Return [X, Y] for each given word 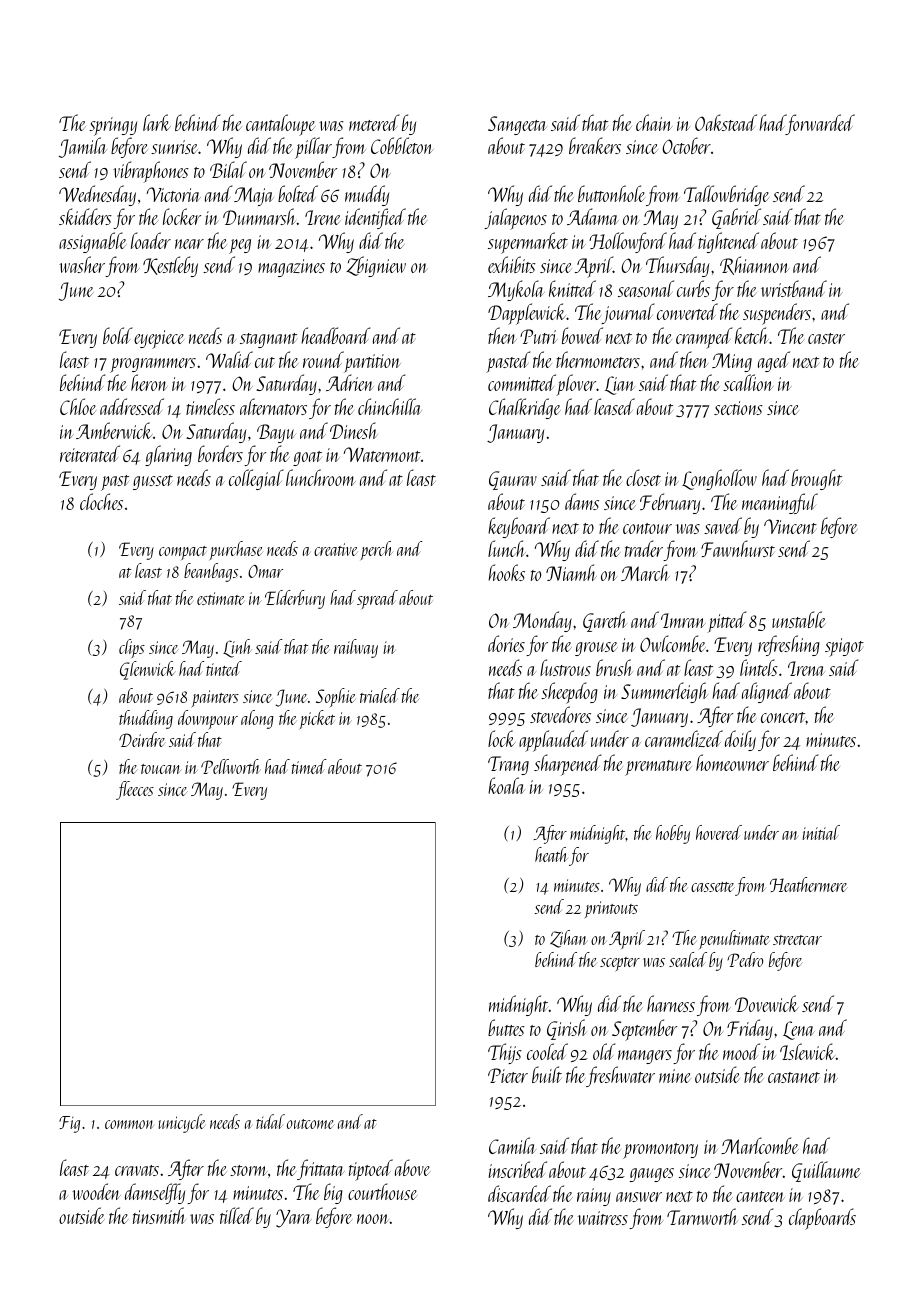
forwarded [820, 124]
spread [377, 599]
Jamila [83, 147]
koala [506, 785]
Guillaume [826, 1171]
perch [377, 550]
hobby [673, 834]
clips [132, 648]
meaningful [780, 503]
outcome [310, 1124]
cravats [137, 1170]
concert [783, 717]
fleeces [135, 790]
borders [220, 453]
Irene [323, 217]
